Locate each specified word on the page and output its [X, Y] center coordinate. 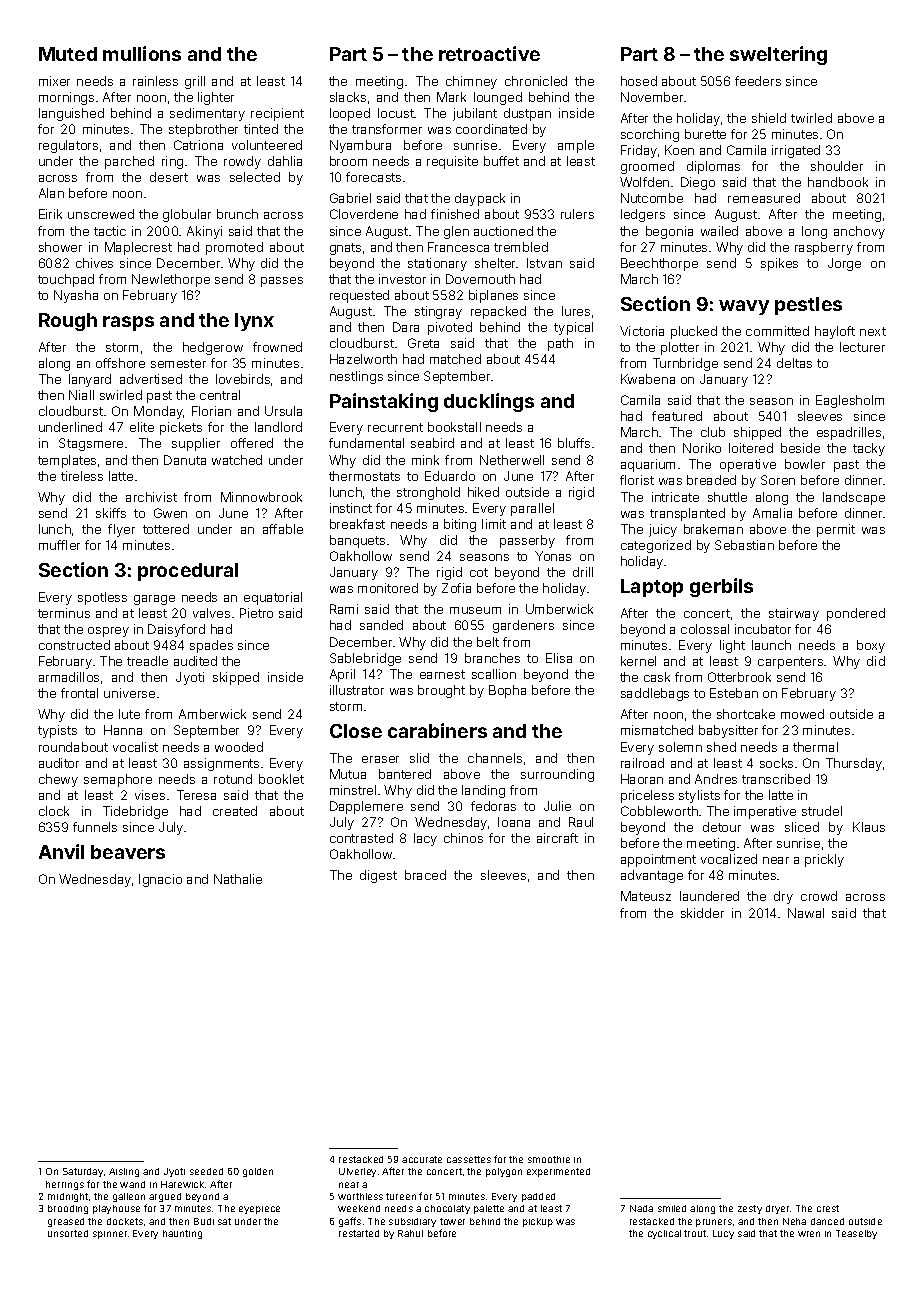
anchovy [859, 232]
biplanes [493, 296]
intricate [675, 497]
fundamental [366, 443]
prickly [824, 860]
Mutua [348, 774]
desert [169, 177]
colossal [705, 629]
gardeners [523, 626]
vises [150, 795]
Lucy [723, 1234]
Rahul [410, 1233]
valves [211, 613]
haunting [182, 1234]
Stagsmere [91, 444]
